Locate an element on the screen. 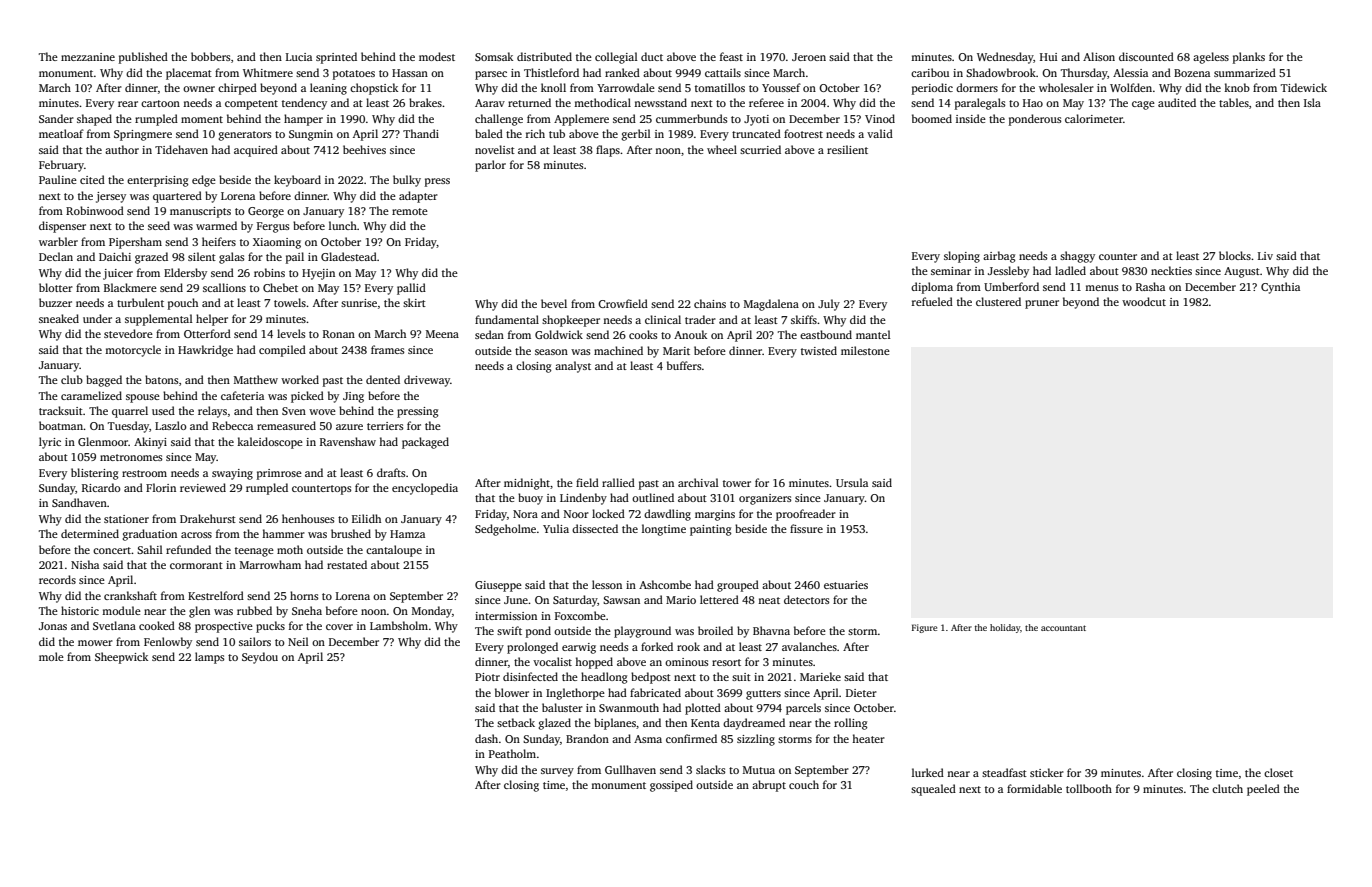 Image resolution: width=1372 pixels, height=887 pixels. milestone is located at coordinates (865, 350).
